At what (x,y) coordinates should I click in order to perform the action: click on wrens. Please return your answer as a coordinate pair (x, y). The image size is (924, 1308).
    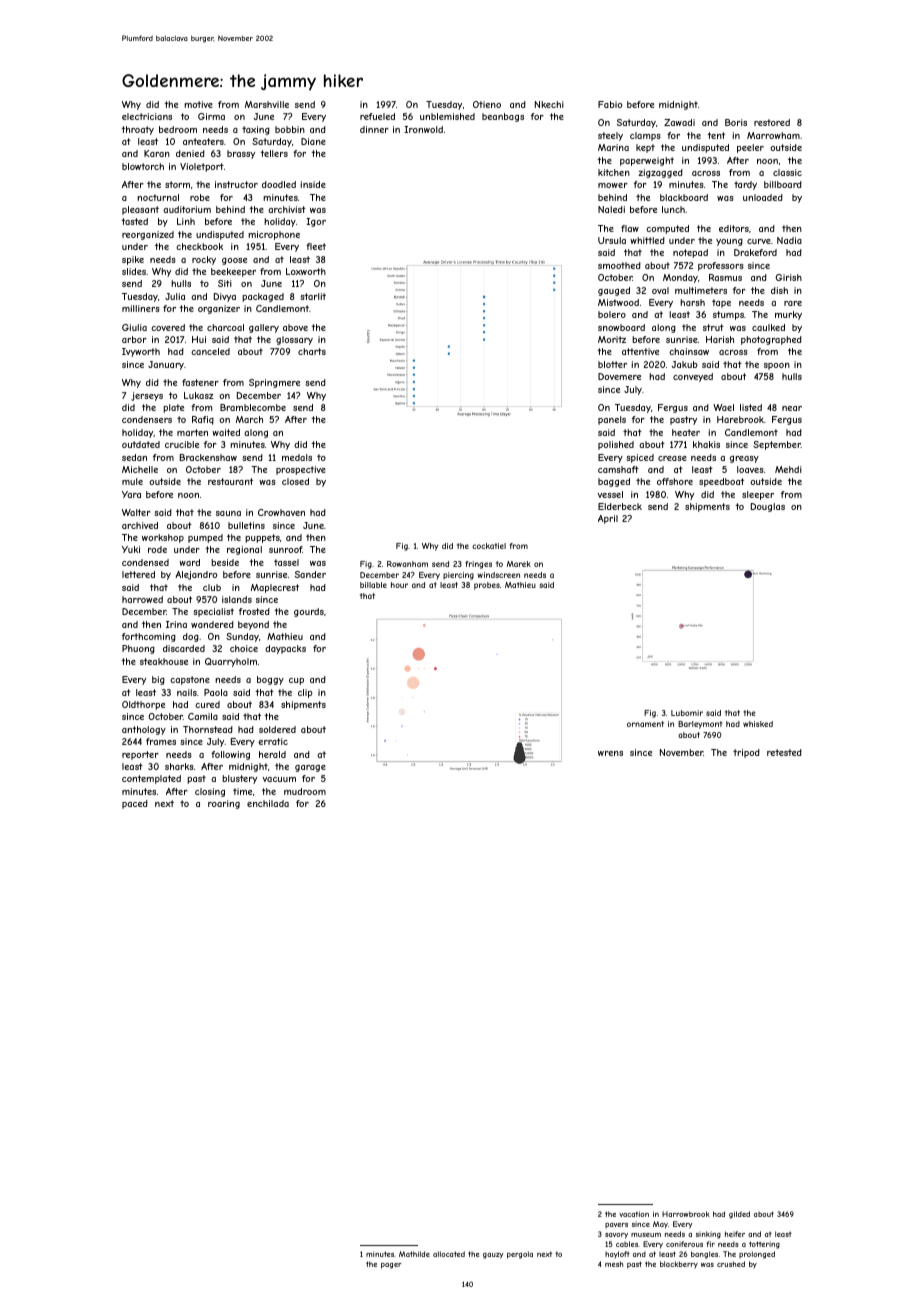
    Looking at the image, I should click on (610, 753).
